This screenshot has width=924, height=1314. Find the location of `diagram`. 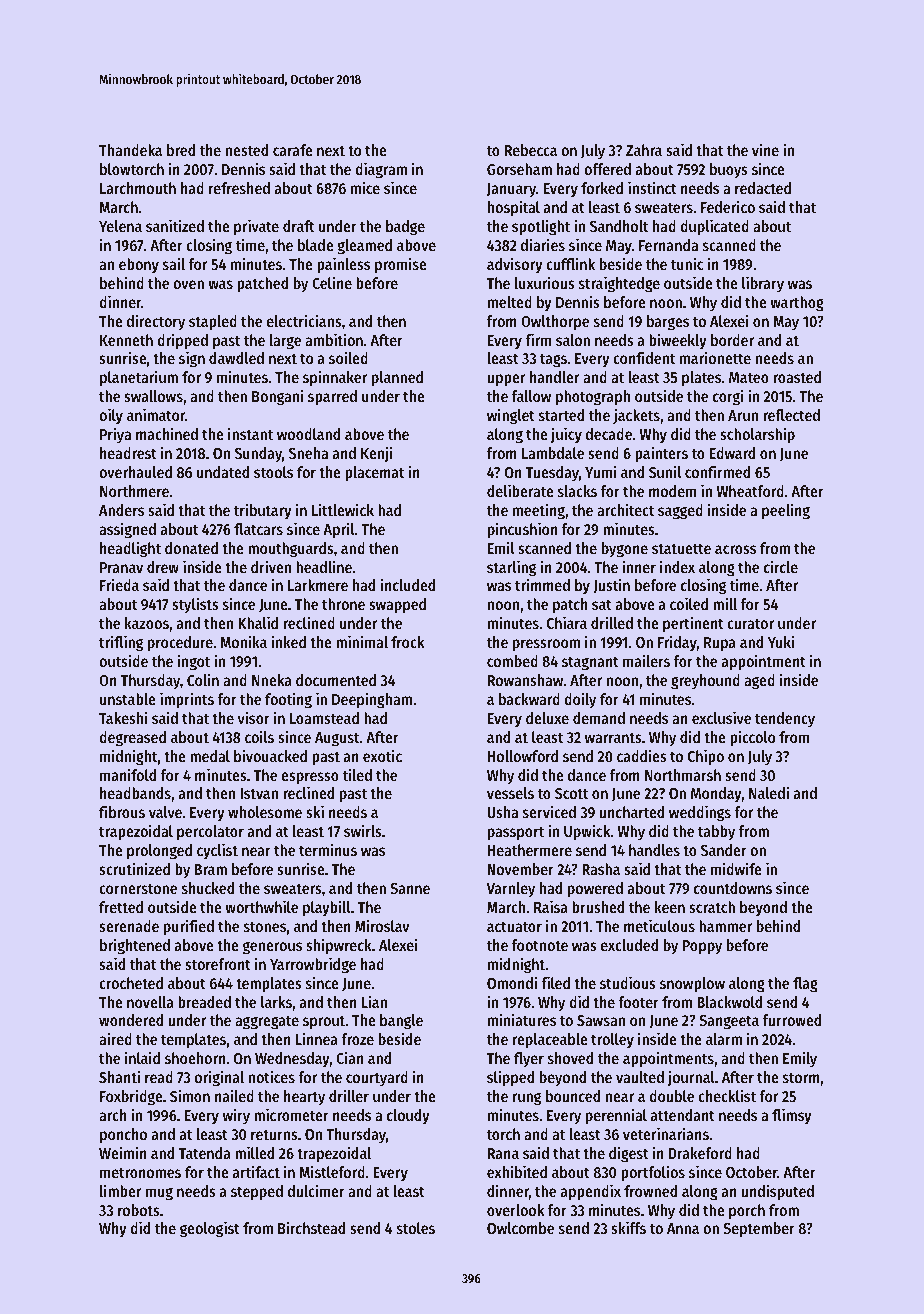

diagram is located at coordinates (381, 170).
